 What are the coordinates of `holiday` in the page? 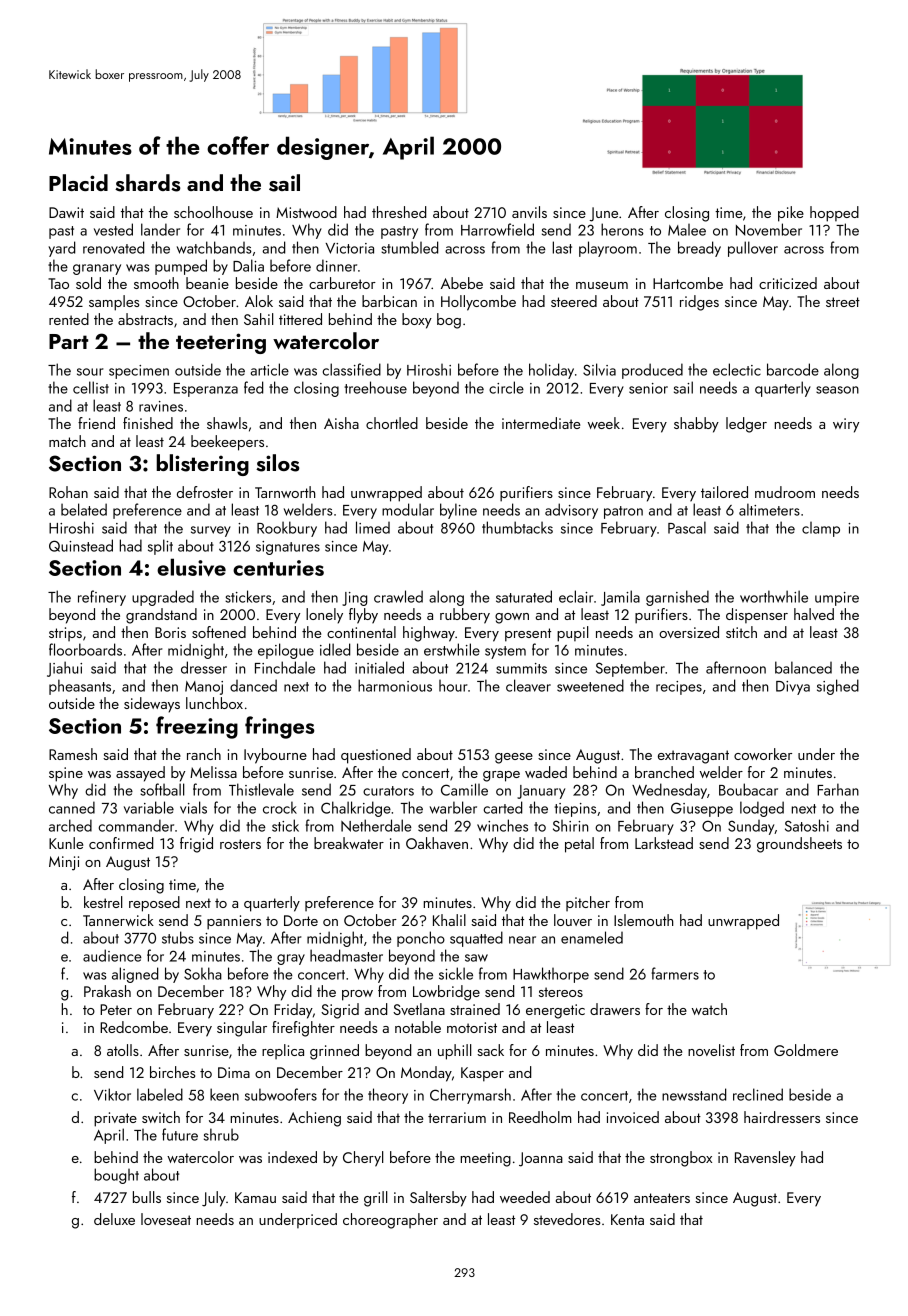 It's located at (551, 371).
